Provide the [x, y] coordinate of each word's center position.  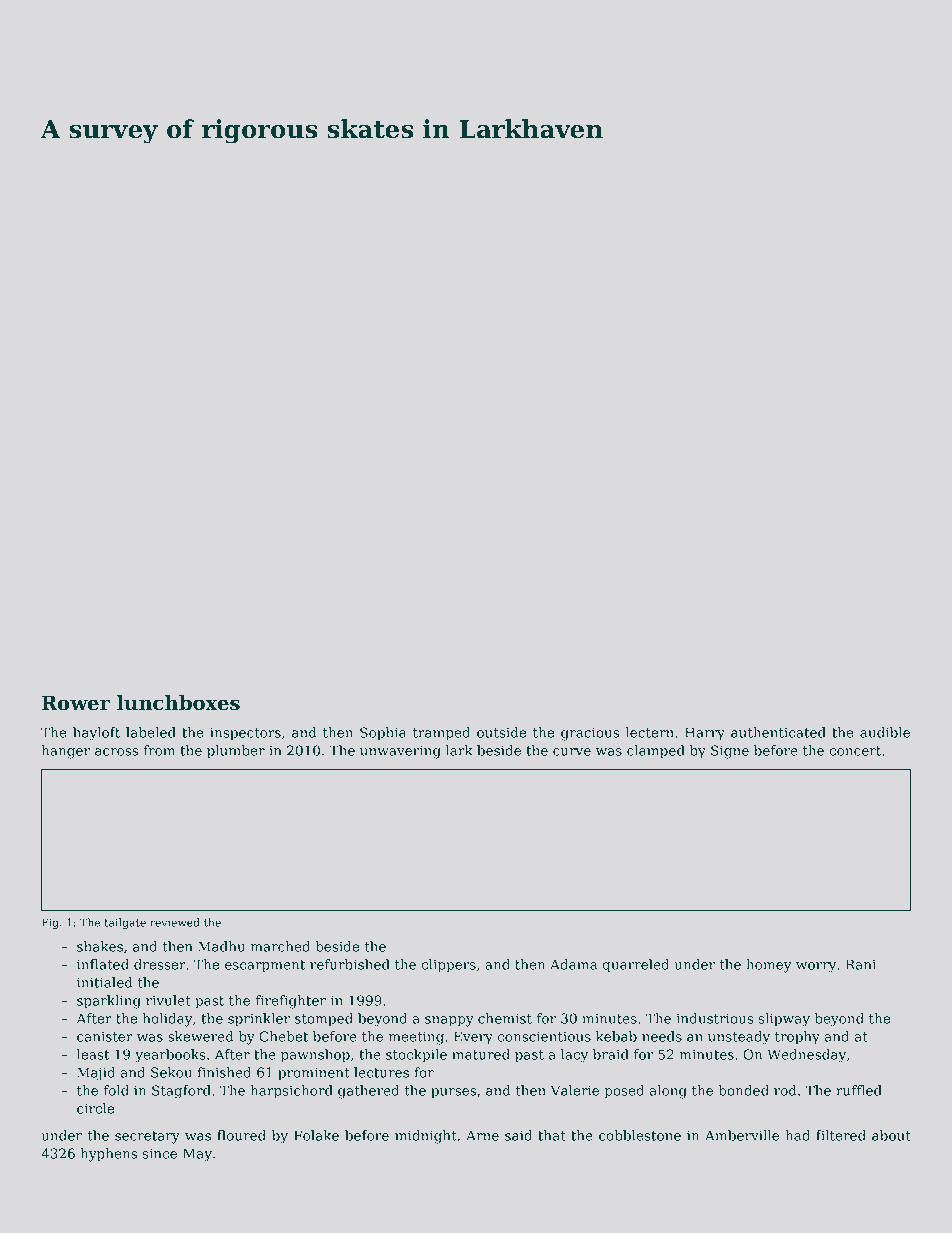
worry [816, 967]
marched [280, 946]
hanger [65, 752]
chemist [505, 1018]
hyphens [108, 1155]
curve [572, 752]
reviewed [175, 922]
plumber [236, 752]
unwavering [400, 752]
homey [768, 966]
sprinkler [259, 1020]
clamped [656, 752]
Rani [861, 964]
